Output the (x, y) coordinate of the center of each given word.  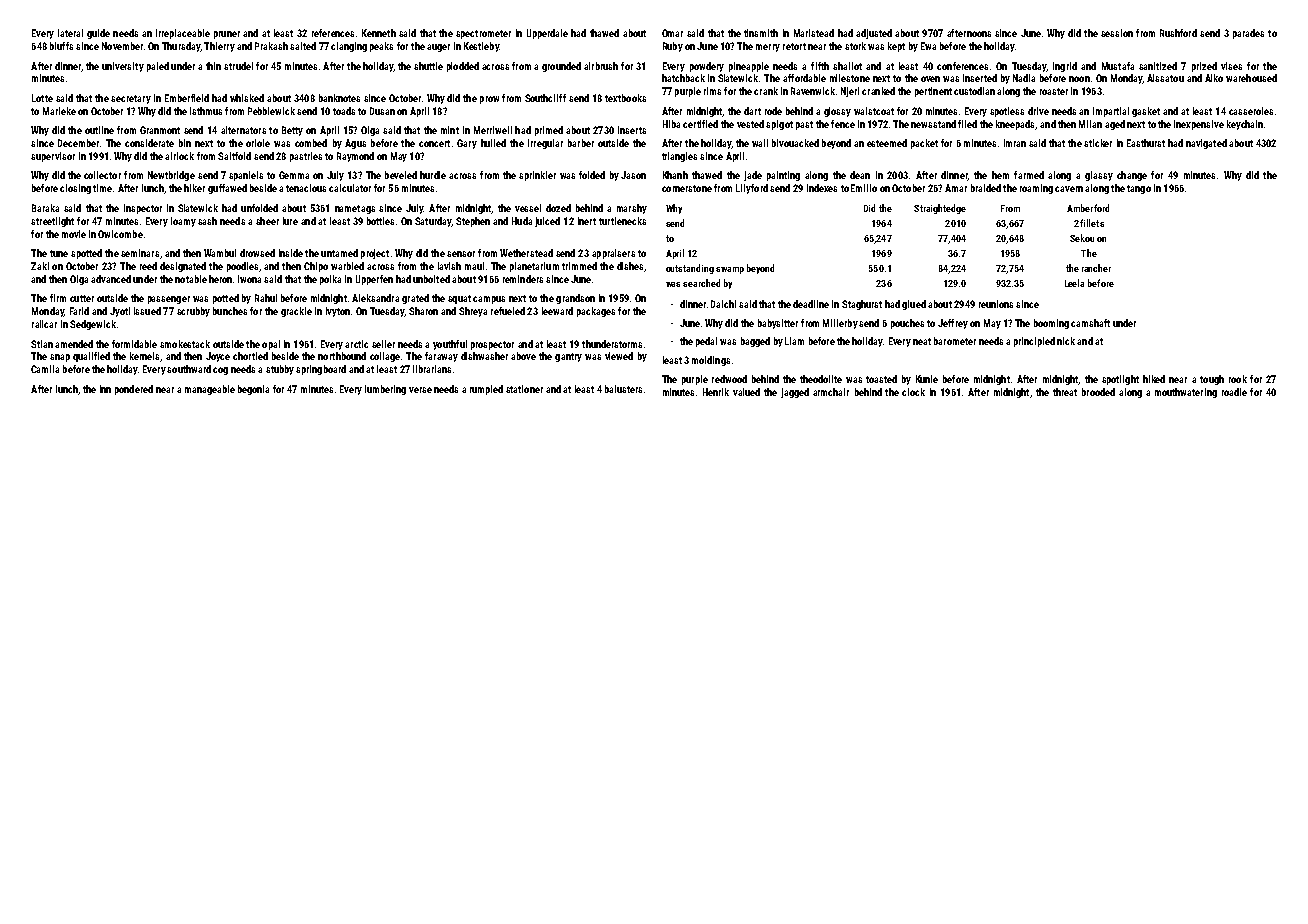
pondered (134, 390)
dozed (558, 208)
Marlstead (814, 33)
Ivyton (338, 312)
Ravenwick (813, 91)
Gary (467, 144)
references (333, 33)
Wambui (220, 253)
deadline (811, 304)
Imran (1015, 143)
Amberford (1088, 208)
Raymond (355, 157)
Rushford (1178, 33)
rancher (1096, 268)
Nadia (1024, 78)
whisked (247, 98)
